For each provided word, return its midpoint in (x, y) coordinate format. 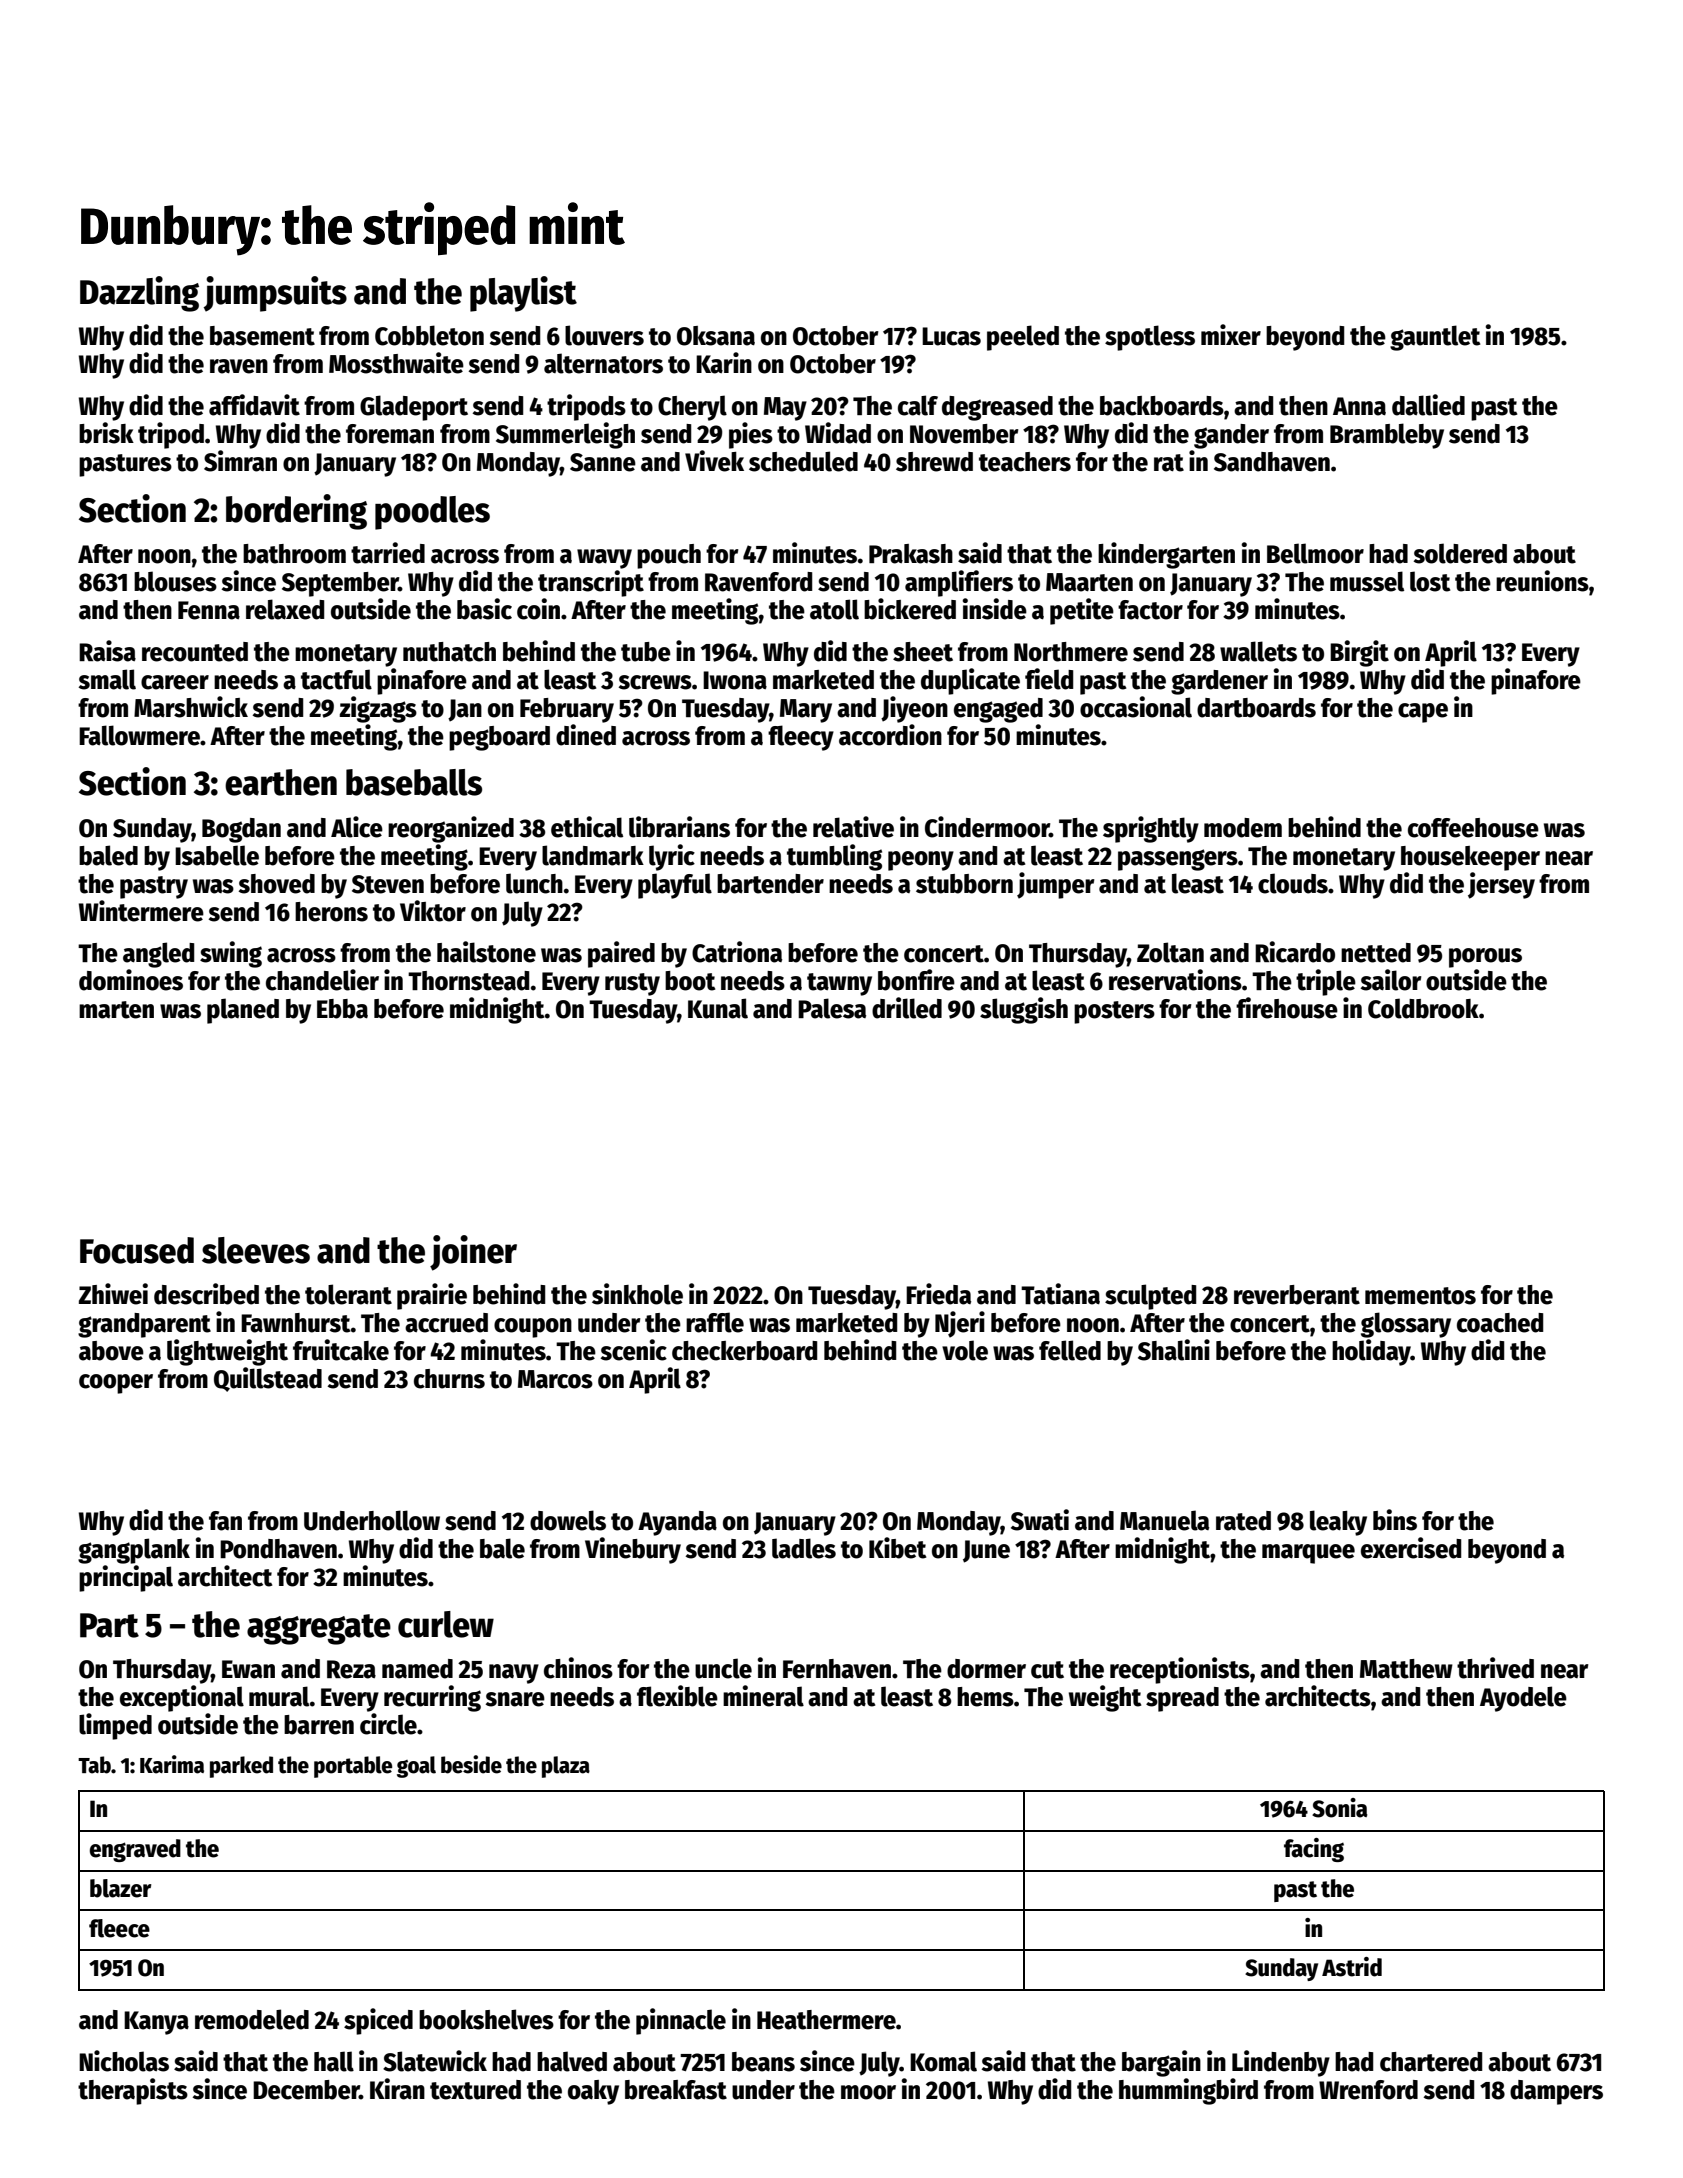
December (306, 2090)
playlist (523, 294)
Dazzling (139, 294)
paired (621, 954)
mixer (1231, 335)
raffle (715, 1322)
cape (1423, 713)
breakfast (676, 2090)
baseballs (414, 782)
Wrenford (1368, 2090)
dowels (568, 1520)
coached (1500, 1323)
